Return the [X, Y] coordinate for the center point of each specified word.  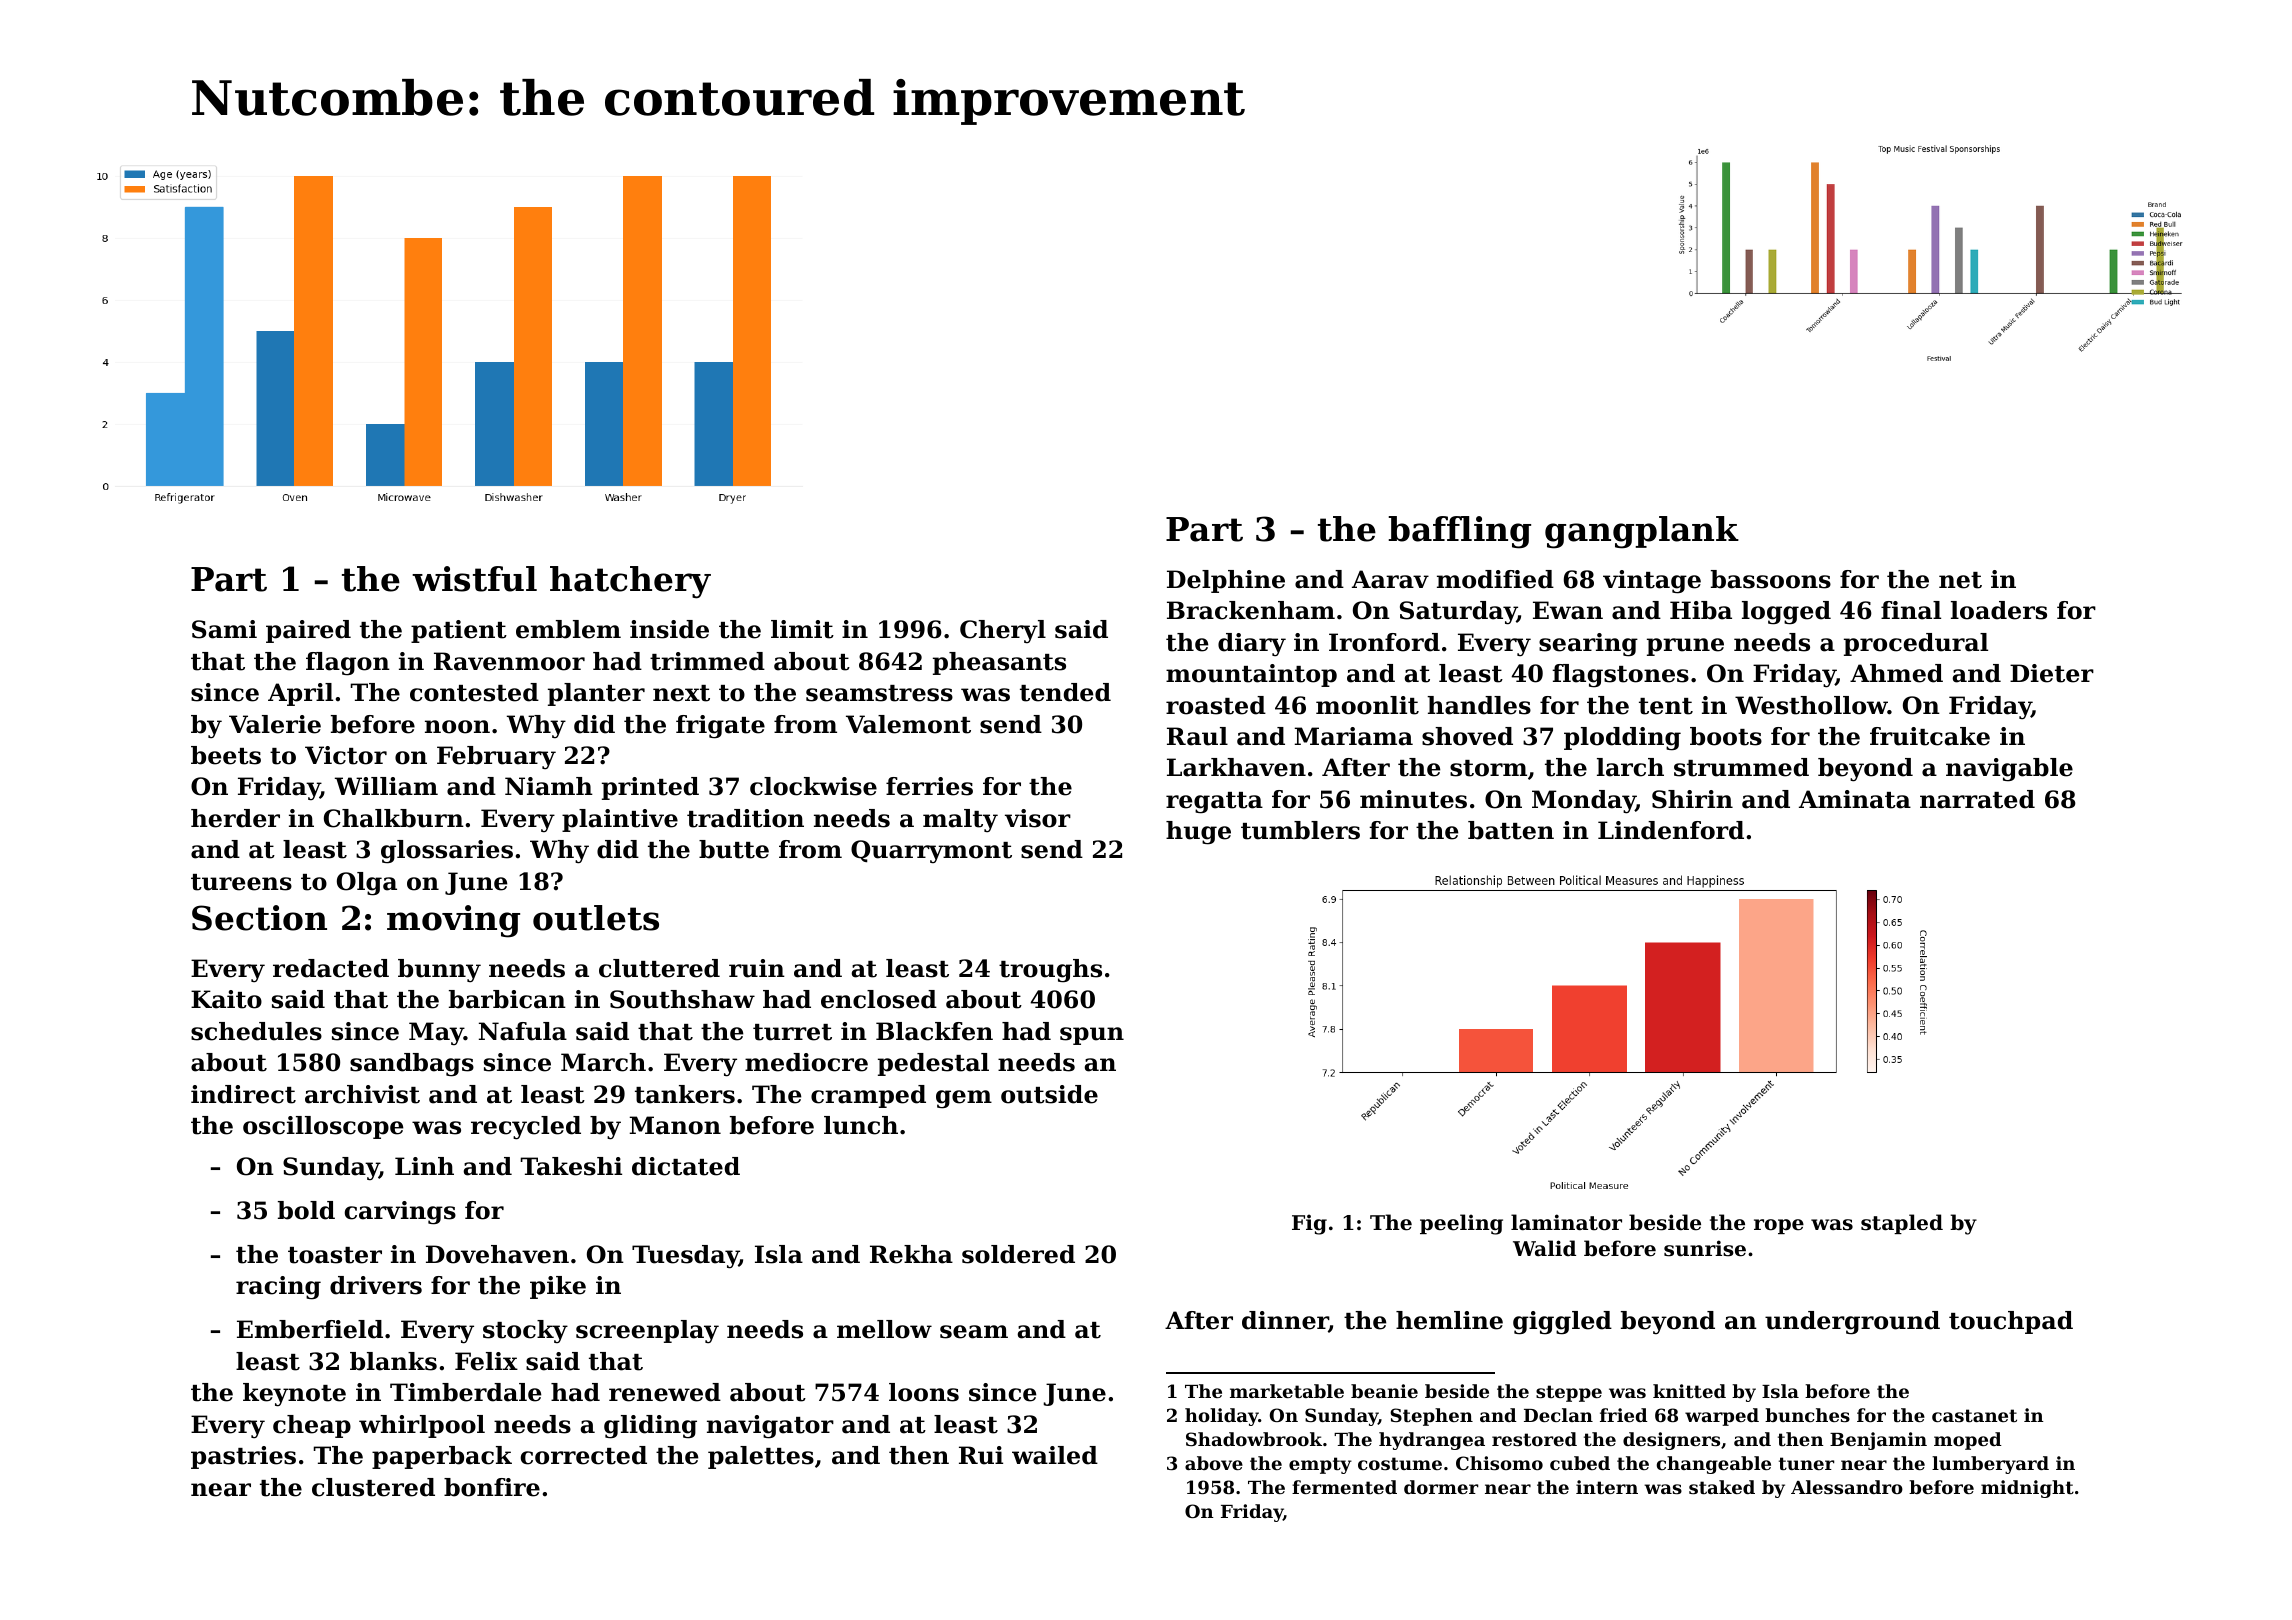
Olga [367, 884]
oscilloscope [323, 1127]
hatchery [630, 582]
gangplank [1642, 532]
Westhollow [1811, 705]
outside [1049, 1094]
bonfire [492, 1487]
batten [1511, 830]
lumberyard [1990, 1465]
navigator [770, 1427]
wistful [474, 579]
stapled [1902, 1224]
